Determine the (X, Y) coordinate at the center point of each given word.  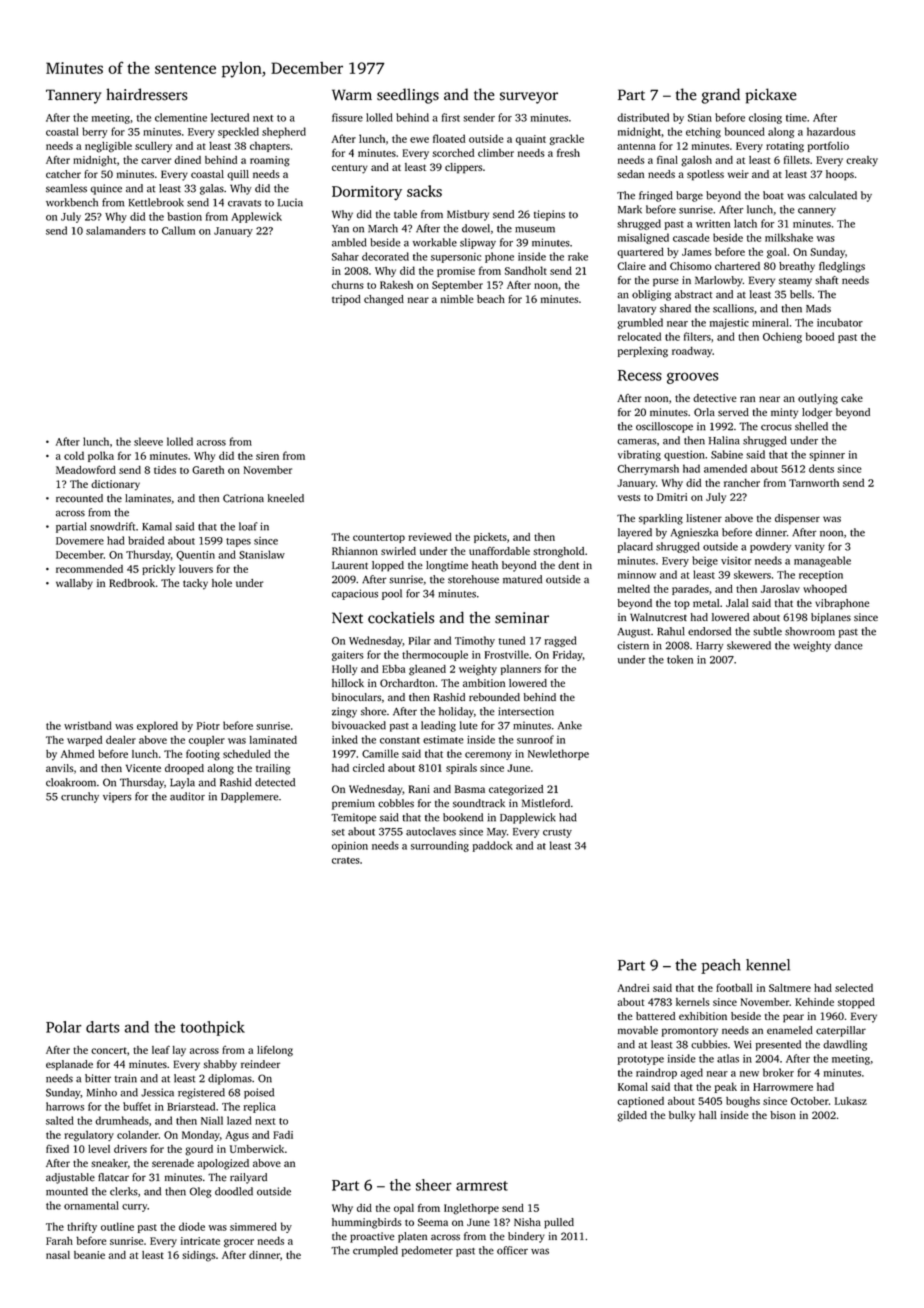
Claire (631, 266)
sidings (198, 1256)
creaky (862, 161)
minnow (637, 575)
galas (212, 189)
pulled (559, 1223)
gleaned (427, 670)
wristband (88, 725)
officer (512, 1250)
